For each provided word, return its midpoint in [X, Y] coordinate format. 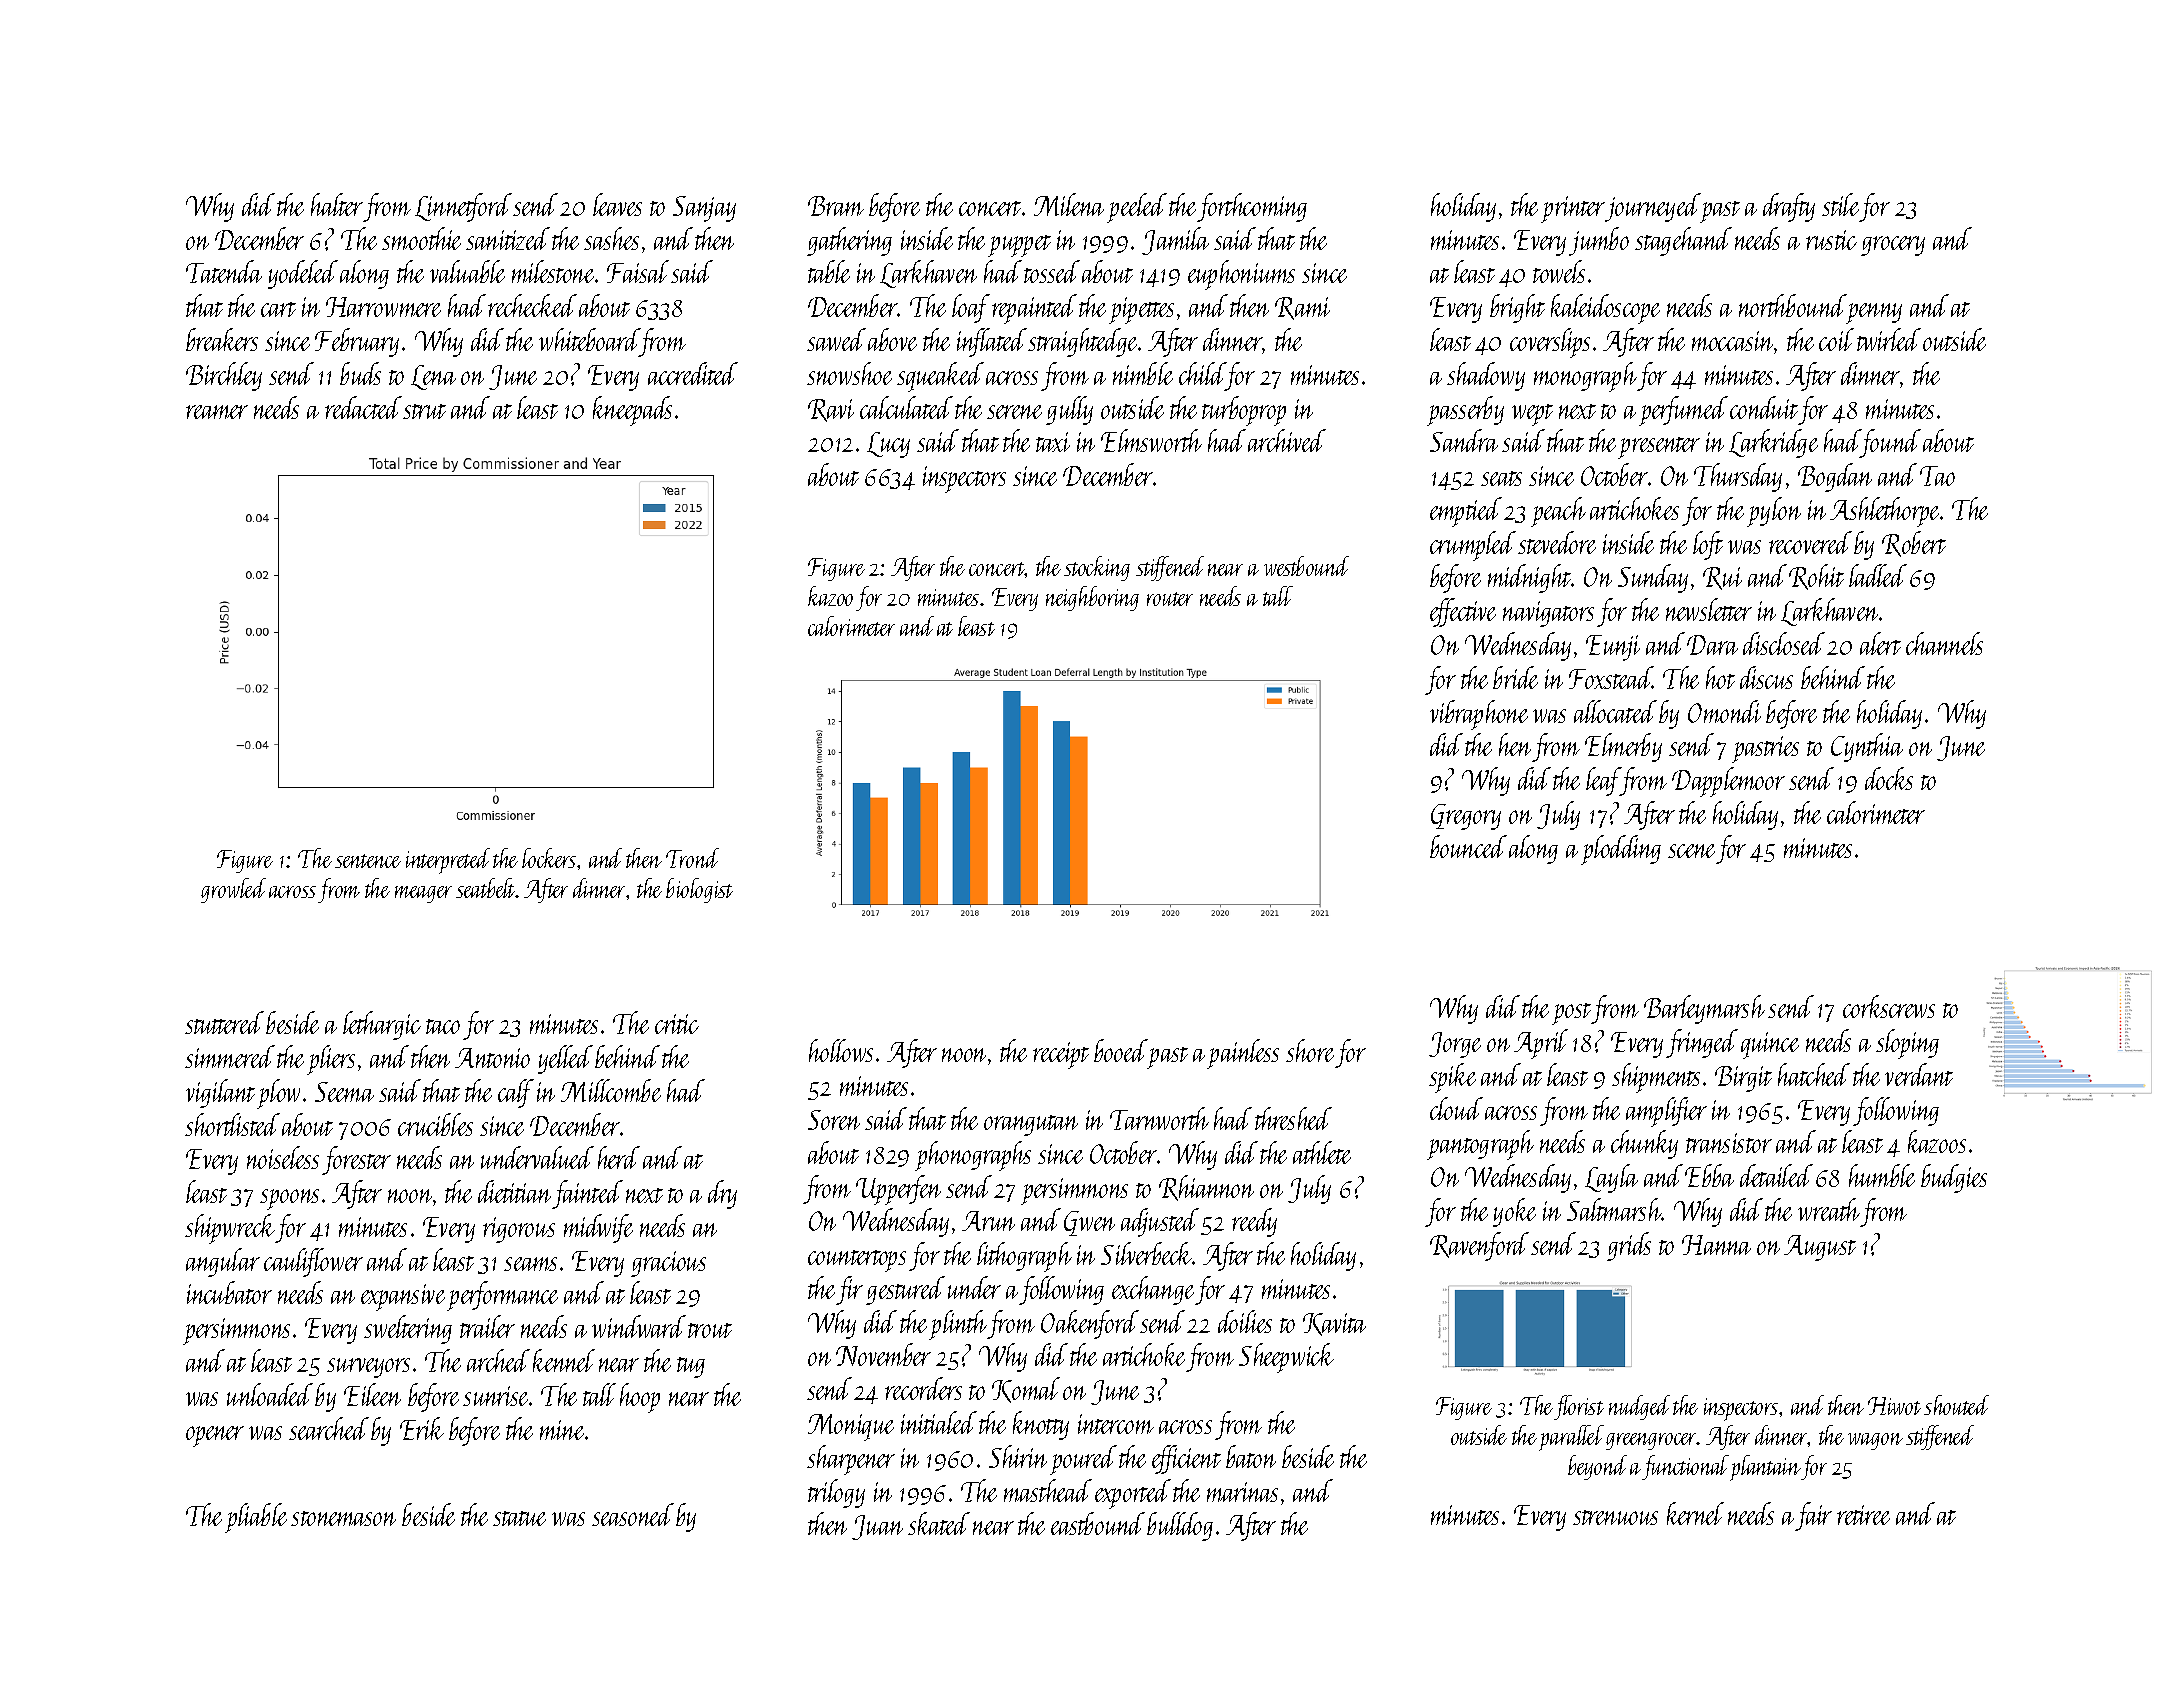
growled [233, 890]
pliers [331, 1060]
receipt [1061, 1055]
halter [337, 204]
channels [1944, 643]
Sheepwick [1286, 1358]
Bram [836, 206]
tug [691, 1367]
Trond [692, 858]
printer [1573, 209]
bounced [1468, 846]
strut [424, 411]
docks [1889, 778]
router [1170, 599]
